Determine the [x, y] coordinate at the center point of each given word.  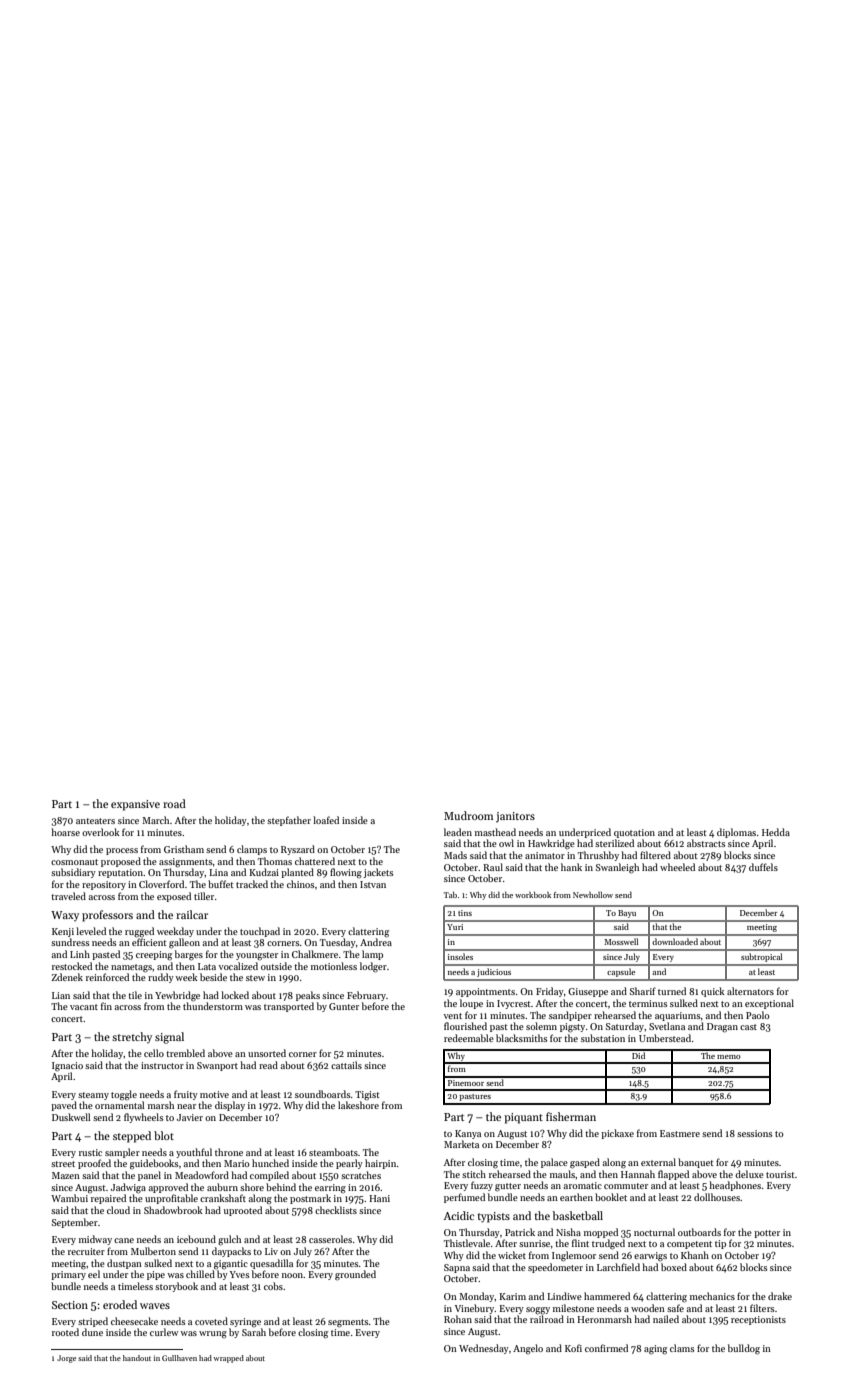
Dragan [722, 1028]
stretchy [132, 1037]
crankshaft [223, 1198]
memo [729, 1057]
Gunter [344, 1006]
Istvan [373, 884]
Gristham [184, 849]
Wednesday [484, 1349]
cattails [346, 1065]
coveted [211, 1321]
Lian [61, 995]
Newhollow [593, 895]
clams [682, 1348]
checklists [336, 1210]
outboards [699, 1232]
